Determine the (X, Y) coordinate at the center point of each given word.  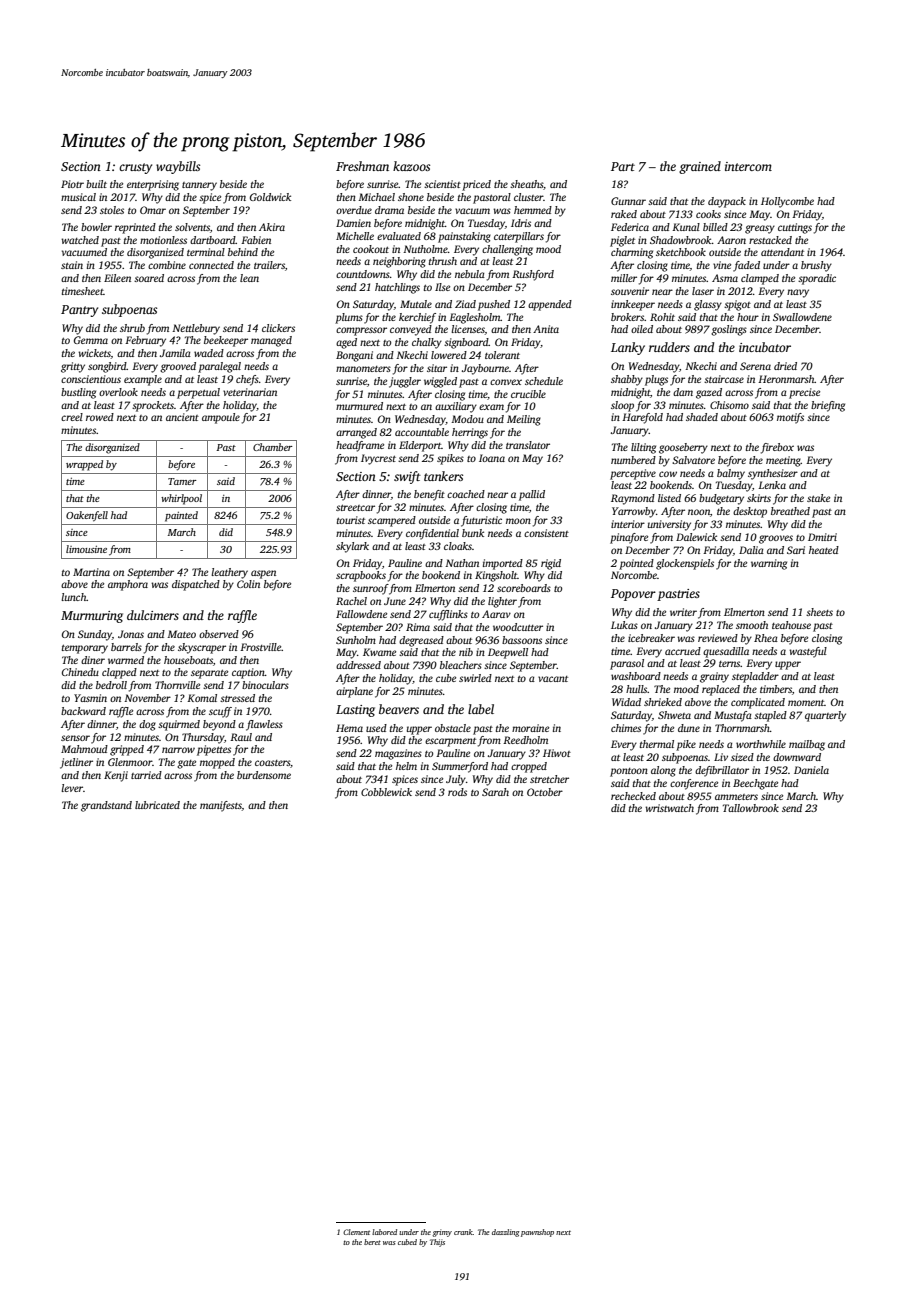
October (545, 792)
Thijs (437, 1243)
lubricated (157, 805)
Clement (356, 1232)
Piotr (72, 184)
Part (623, 166)
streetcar (355, 508)
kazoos (411, 166)
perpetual (198, 393)
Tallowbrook (751, 808)
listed (669, 498)
